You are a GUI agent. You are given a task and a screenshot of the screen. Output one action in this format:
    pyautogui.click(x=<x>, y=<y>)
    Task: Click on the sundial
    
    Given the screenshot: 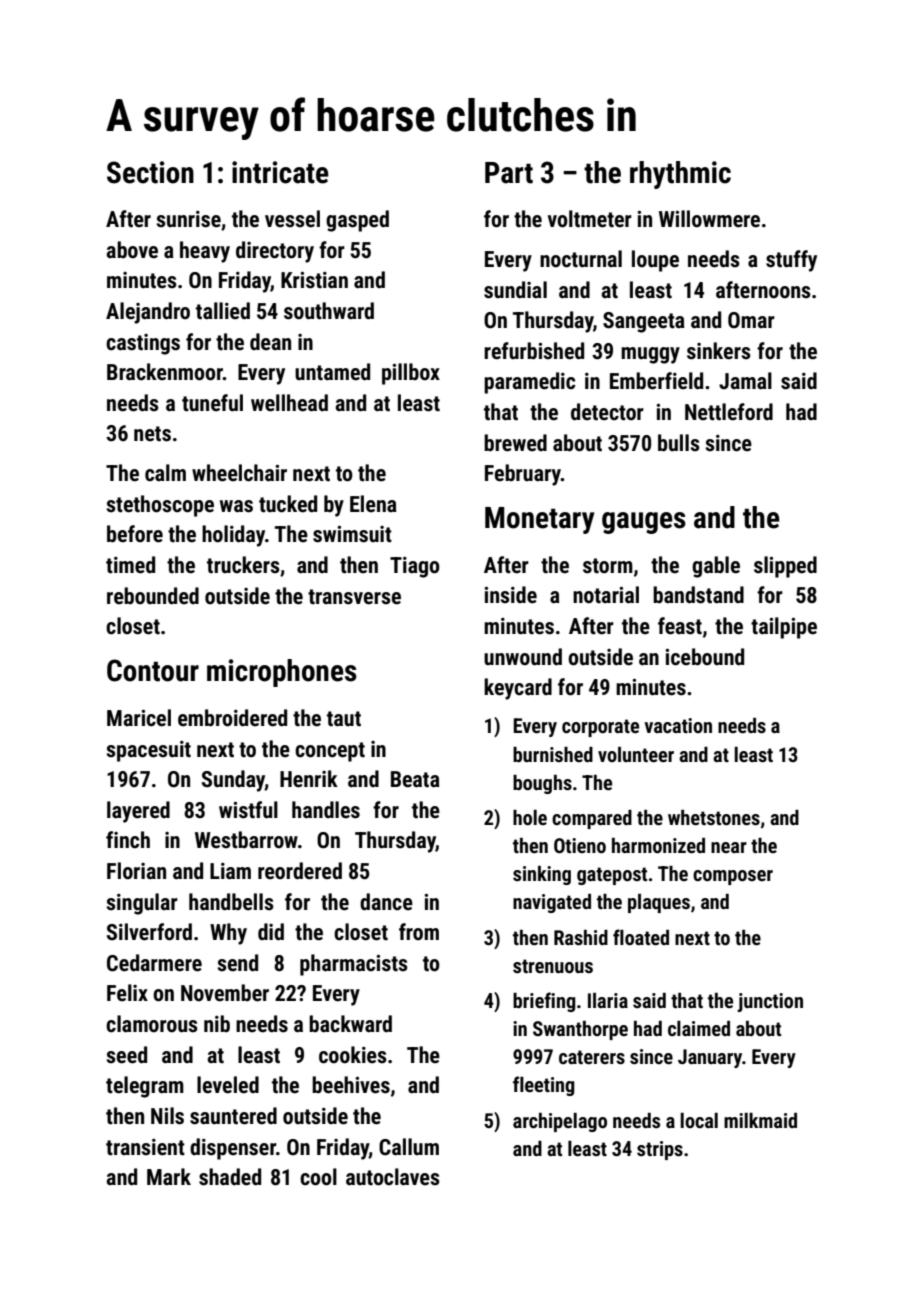 What is the action you would take?
    pyautogui.click(x=515, y=290)
